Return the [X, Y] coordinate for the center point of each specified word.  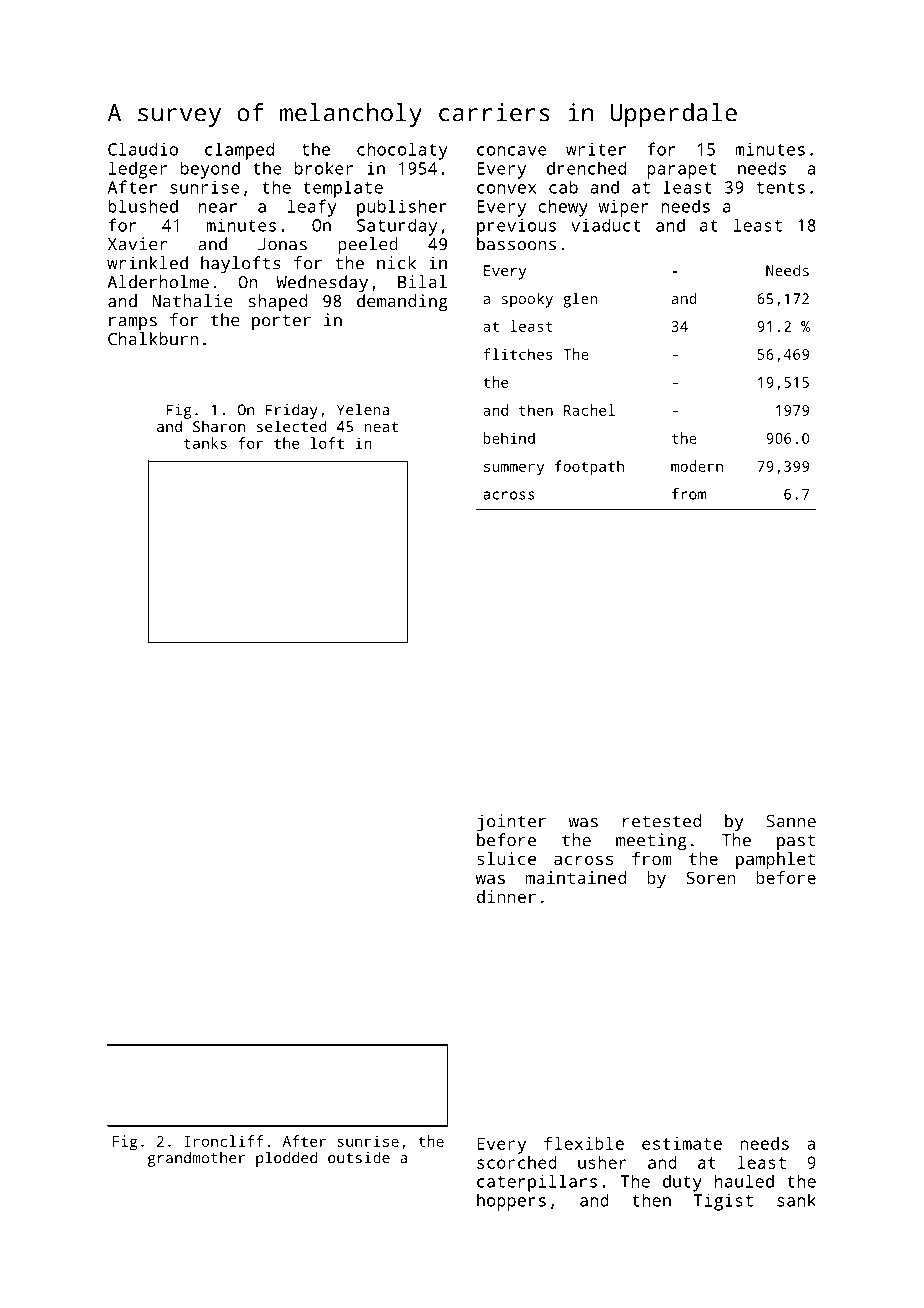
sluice [506, 858]
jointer [511, 823]
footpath [589, 468]
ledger [138, 170]
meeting [651, 842]
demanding [402, 303]
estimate [682, 1143]
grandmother [196, 1159]
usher [602, 1162]
